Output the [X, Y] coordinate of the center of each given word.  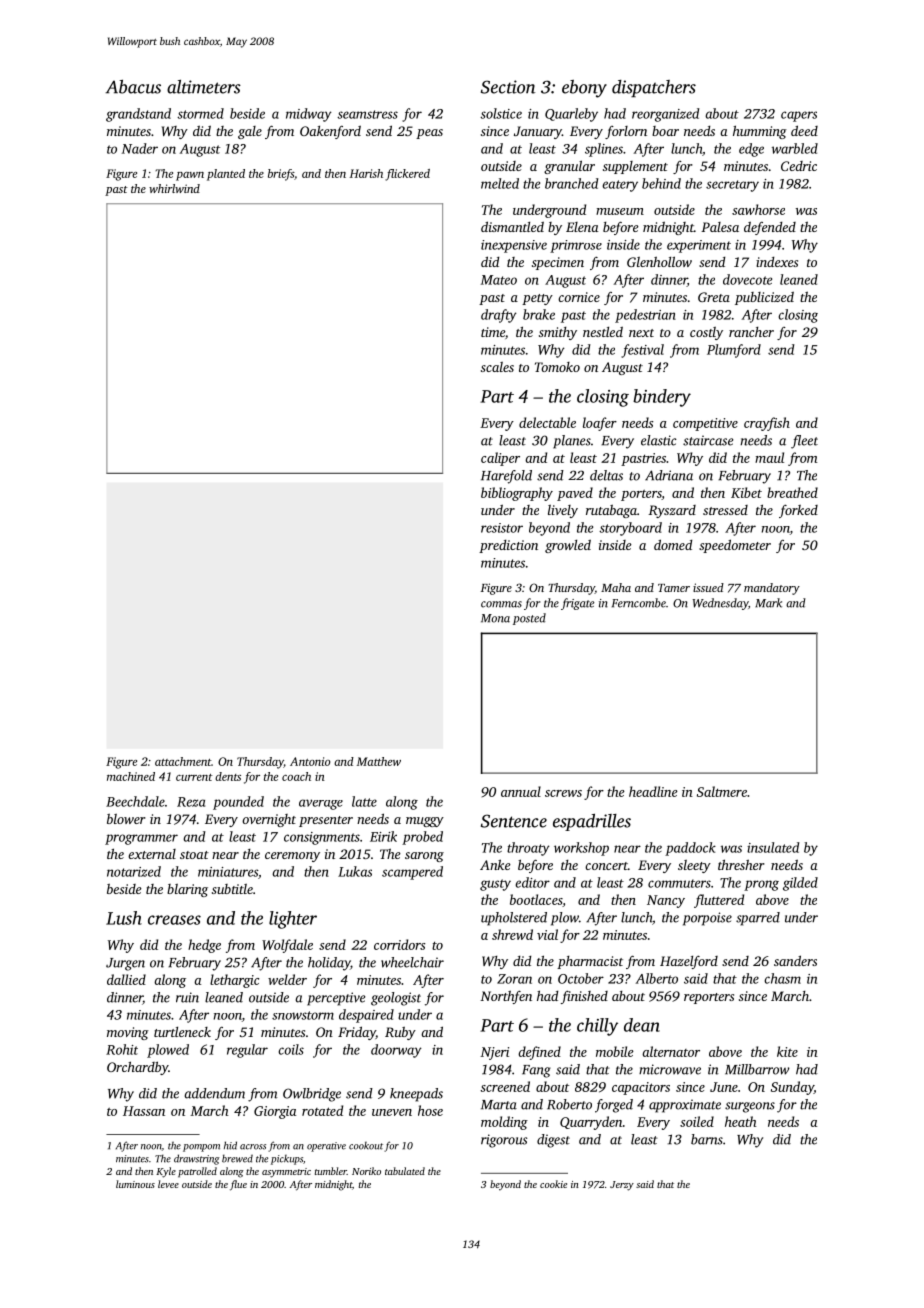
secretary [732, 186]
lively [563, 511]
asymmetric [286, 1173]
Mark [768, 603]
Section [508, 87]
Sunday [792, 1088]
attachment [183, 761]
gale [250, 132]
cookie [553, 1184]
